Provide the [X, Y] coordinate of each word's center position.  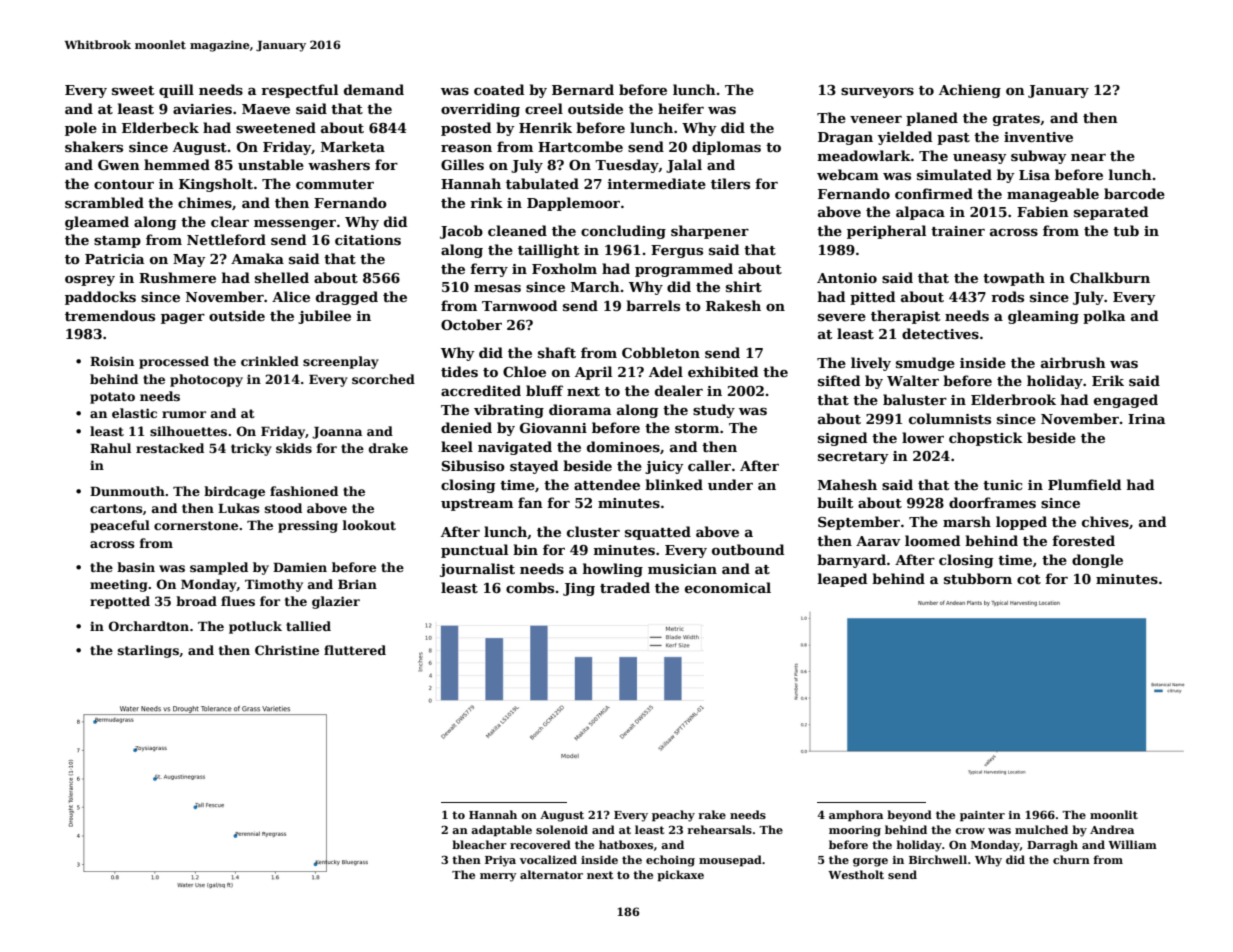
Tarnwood [519, 305]
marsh [967, 521]
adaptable [501, 831]
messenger [295, 225]
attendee [607, 484]
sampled [219, 568]
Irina [1146, 419]
